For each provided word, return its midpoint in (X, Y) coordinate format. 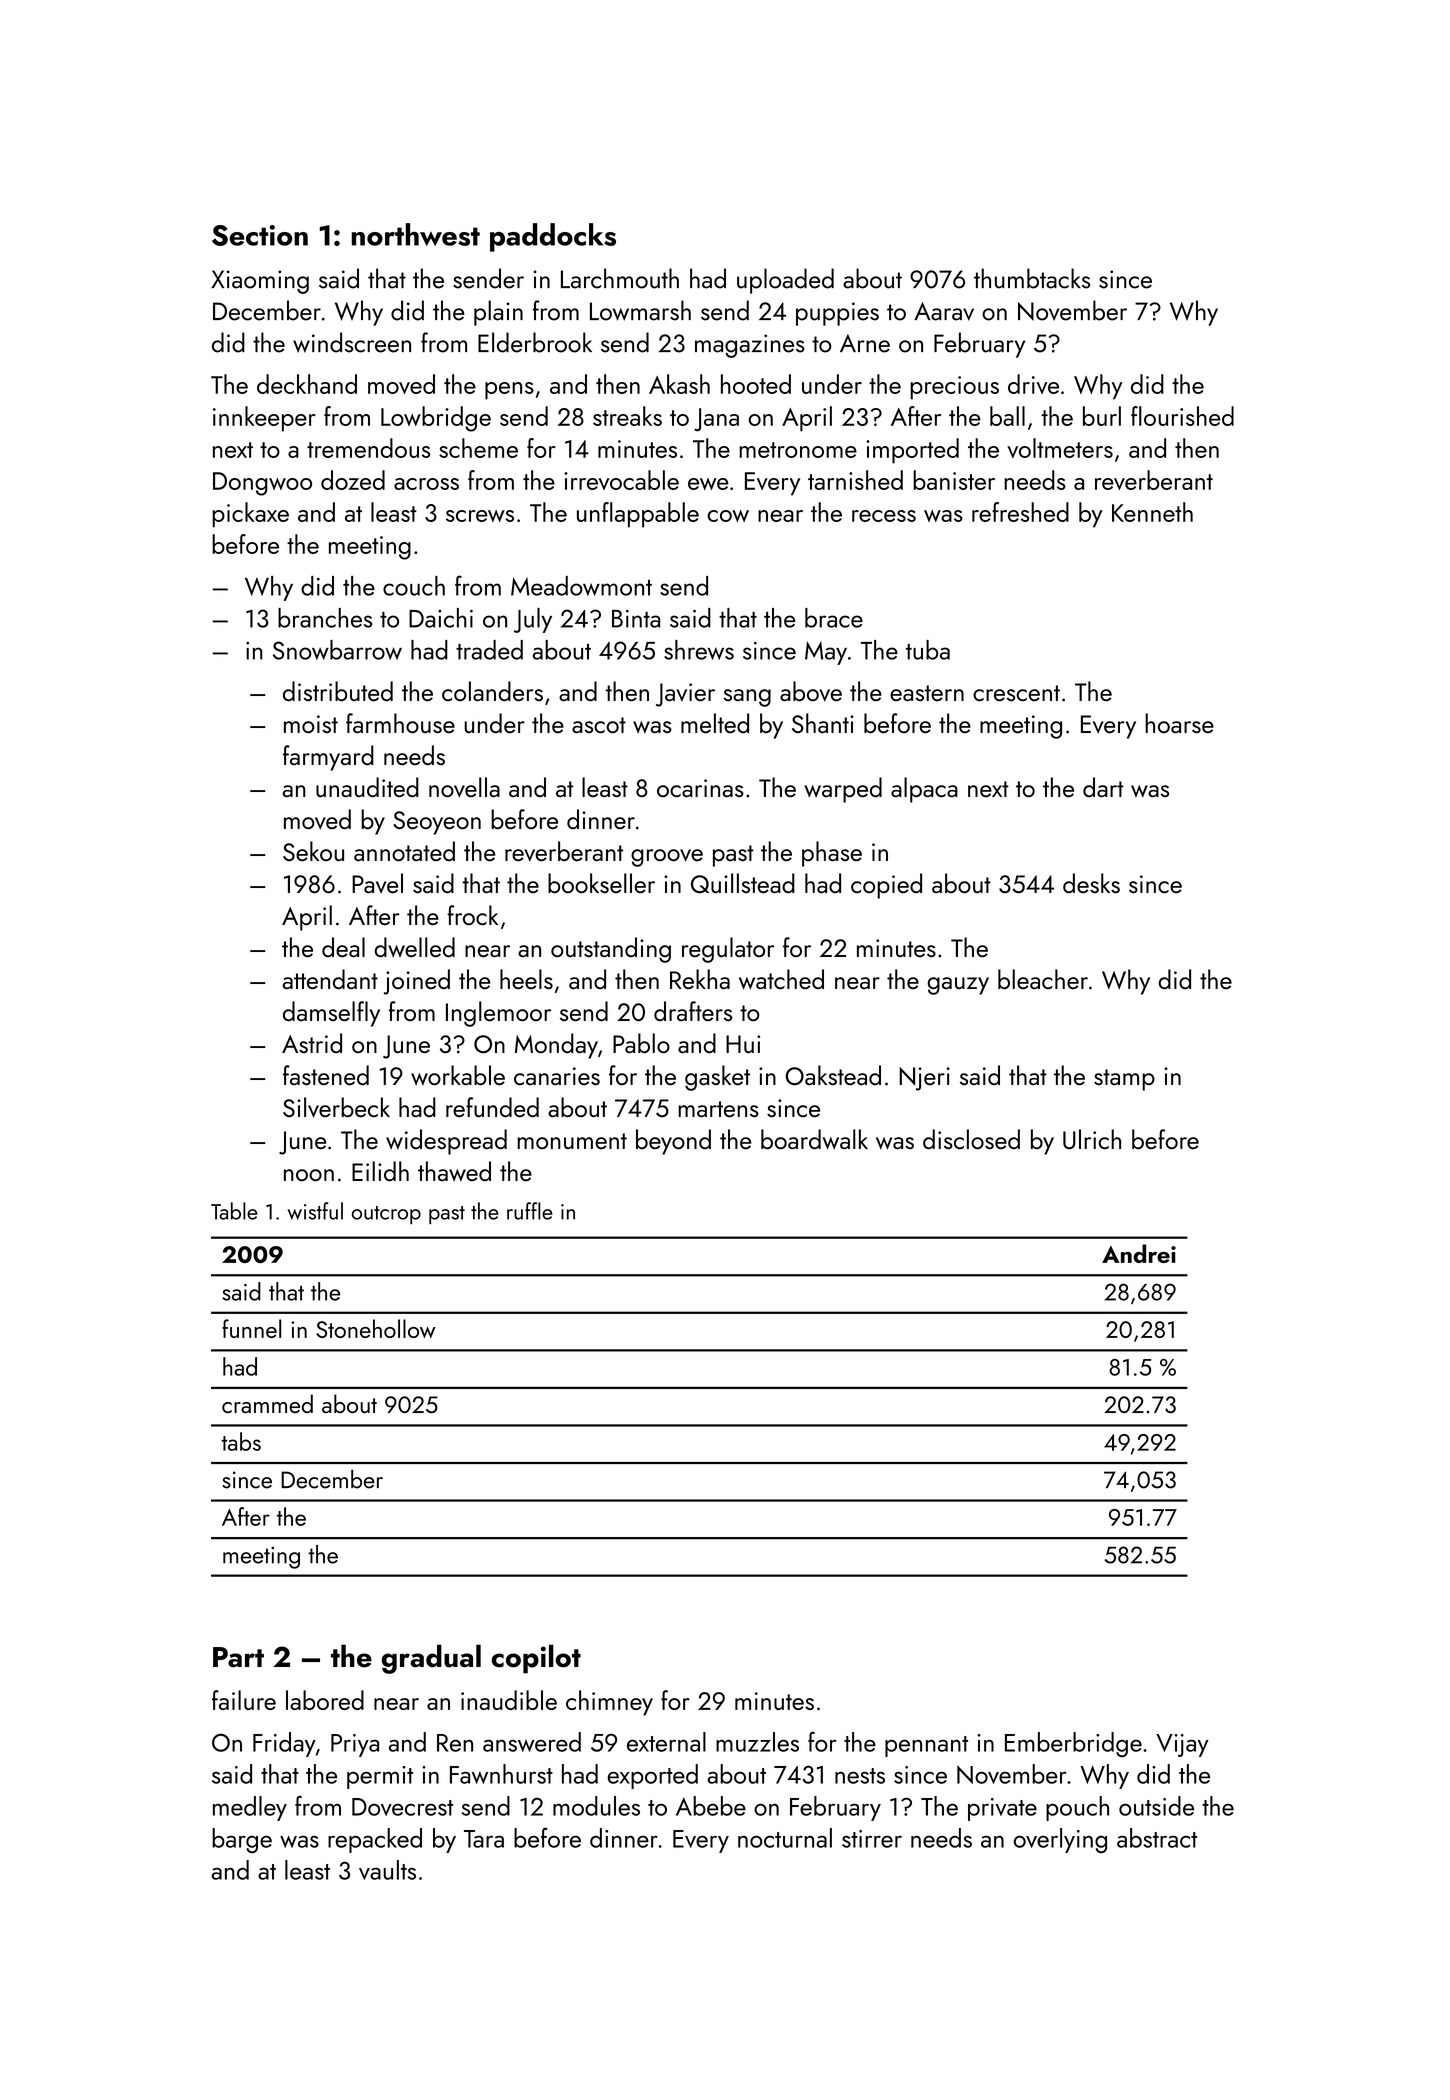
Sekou (313, 851)
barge (242, 1841)
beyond (673, 1142)
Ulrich (1092, 1139)
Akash (679, 384)
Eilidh (380, 1171)
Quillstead (743, 883)
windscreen (352, 342)
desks (1091, 883)
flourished (1182, 416)
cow (728, 516)
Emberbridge (1073, 1745)
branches (325, 618)
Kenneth (1152, 512)
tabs (241, 1441)
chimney (609, 1703)
